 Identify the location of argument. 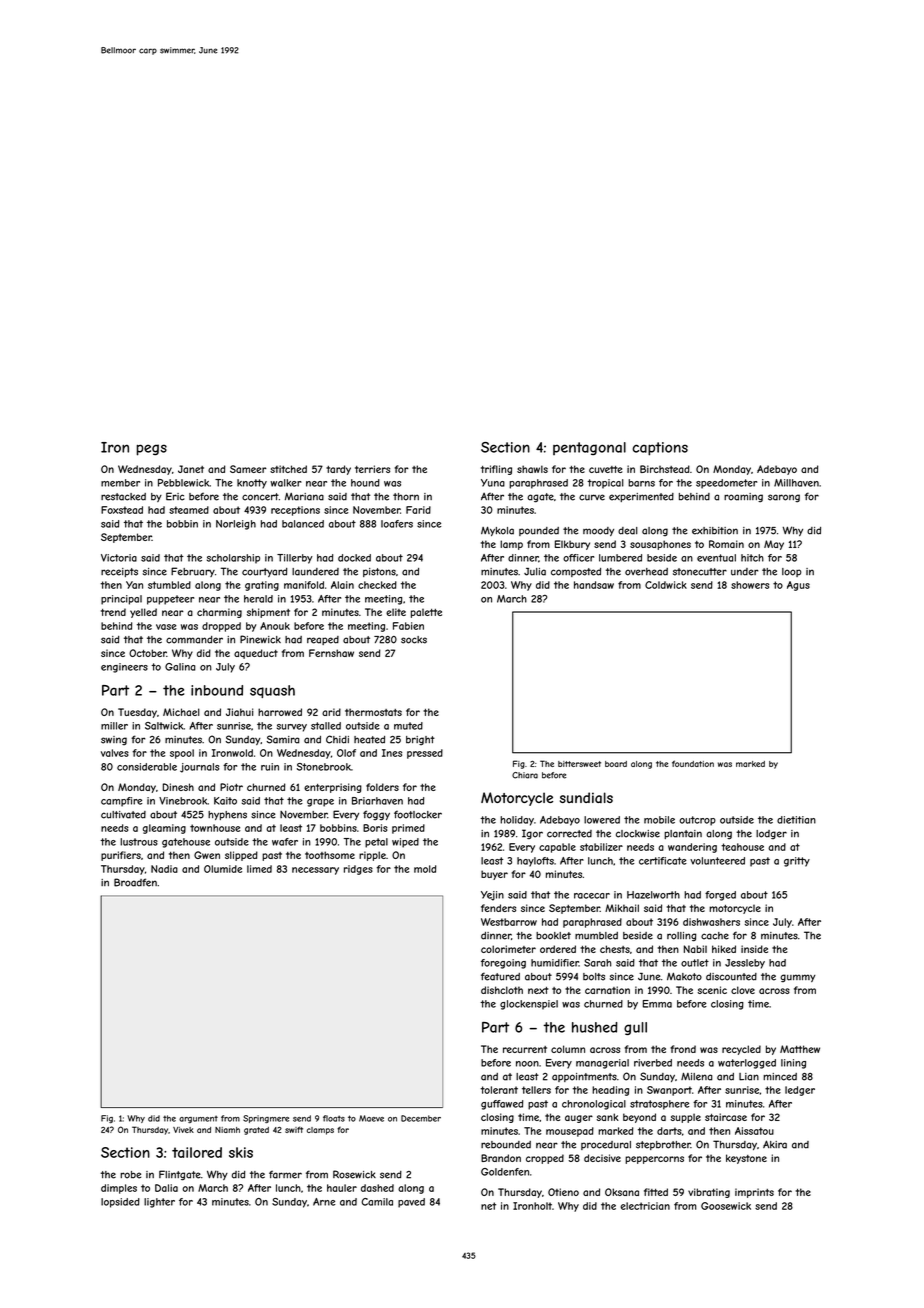
(198, 1119).
